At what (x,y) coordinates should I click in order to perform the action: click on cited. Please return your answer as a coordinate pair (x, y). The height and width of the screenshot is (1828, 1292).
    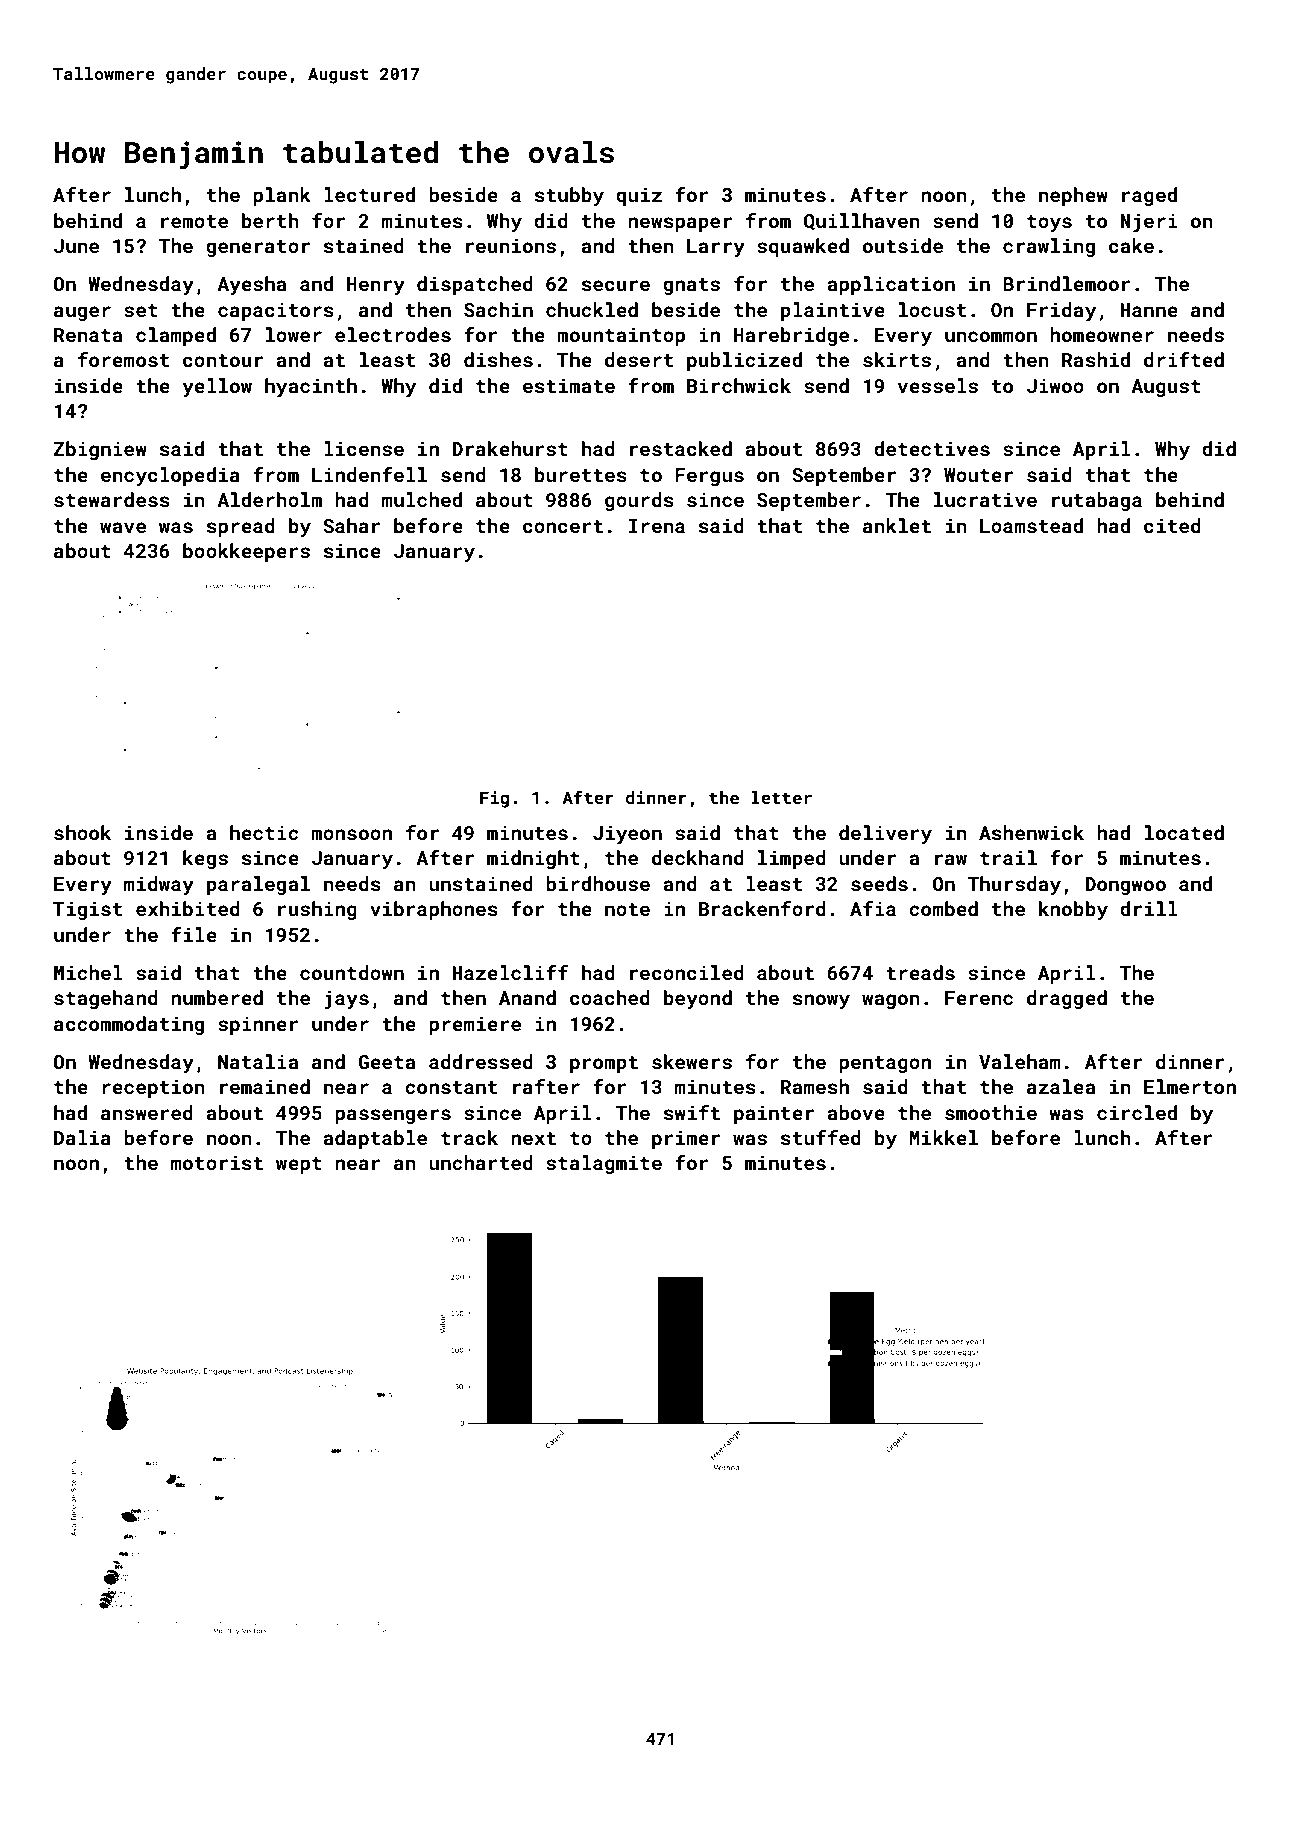
    Looking at the image, I should click on (1172, 525).
